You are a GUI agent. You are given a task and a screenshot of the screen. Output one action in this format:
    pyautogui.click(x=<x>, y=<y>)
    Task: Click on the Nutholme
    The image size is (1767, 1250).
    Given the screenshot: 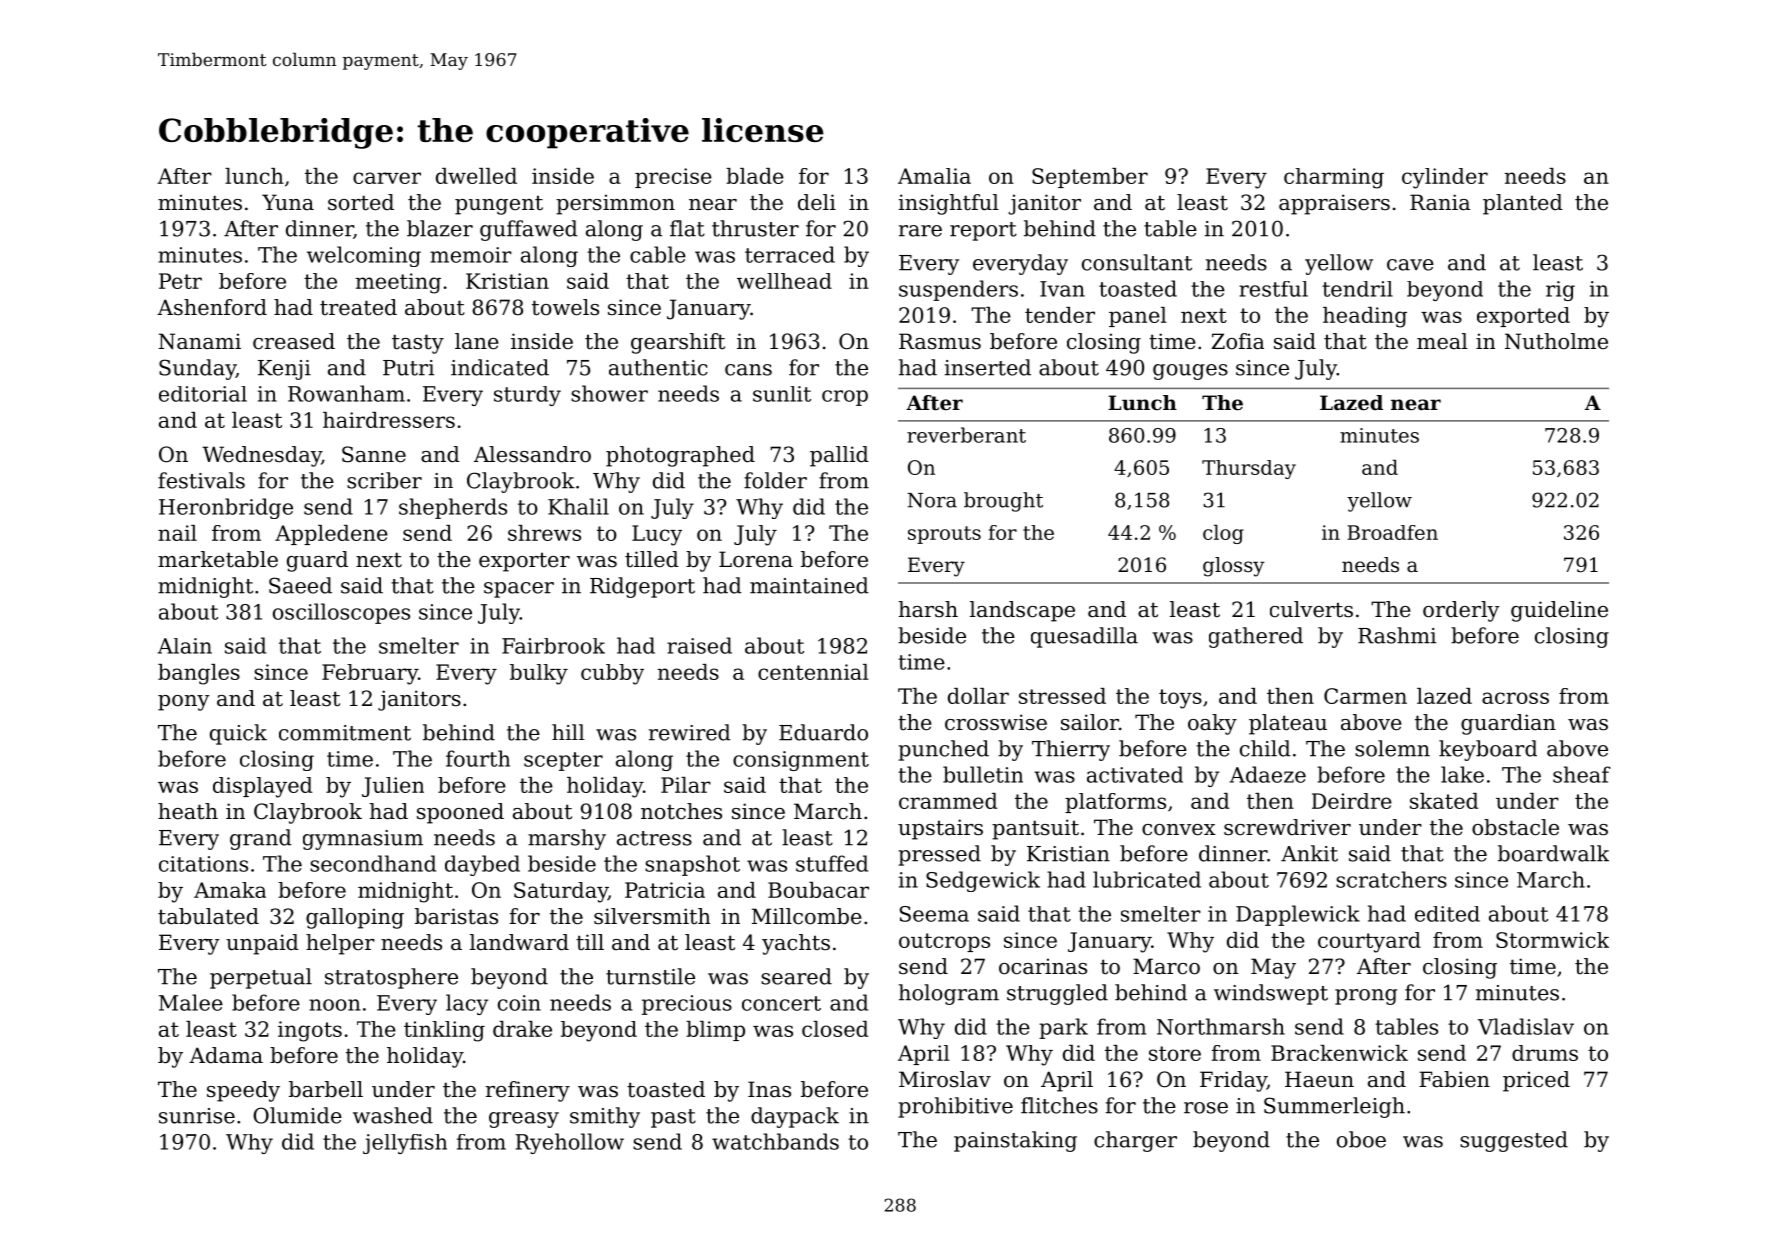 What is the action you would take?
    pyautogui.click(x=1556, y=341)
